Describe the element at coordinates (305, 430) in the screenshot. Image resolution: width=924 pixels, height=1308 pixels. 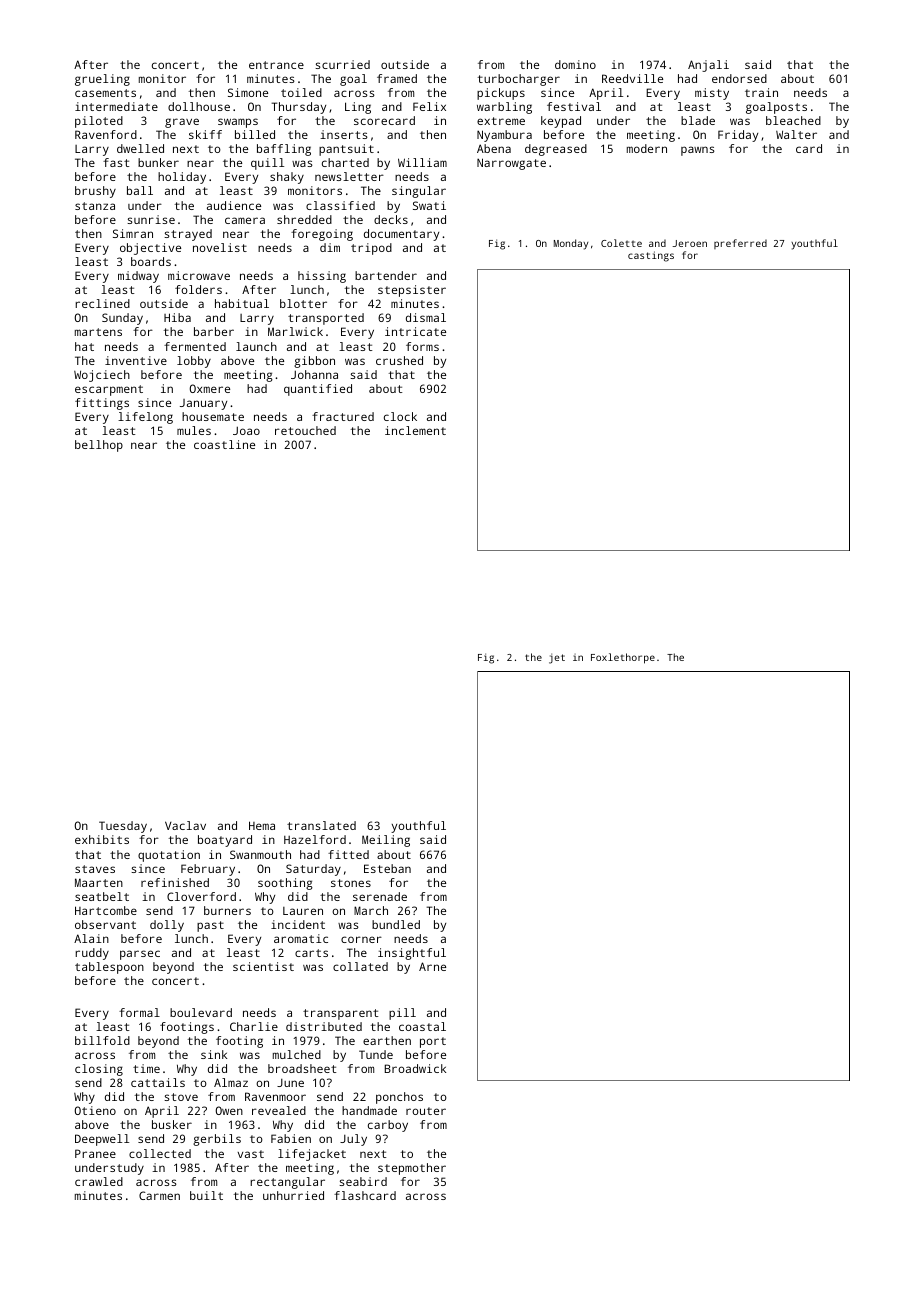
I see `retouched` at that location.
